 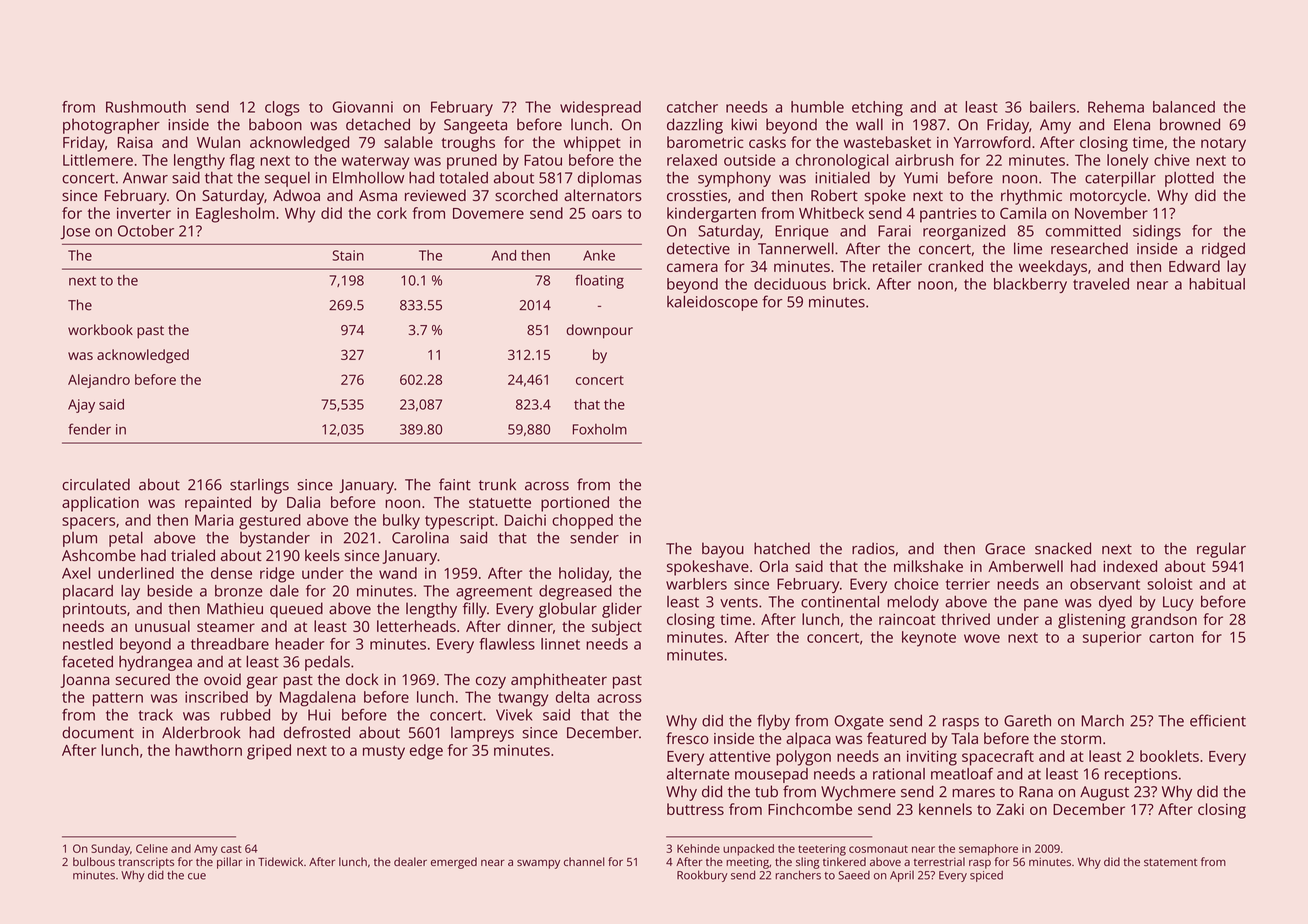 I want to click on clogs, so click(x=282, y=108).
